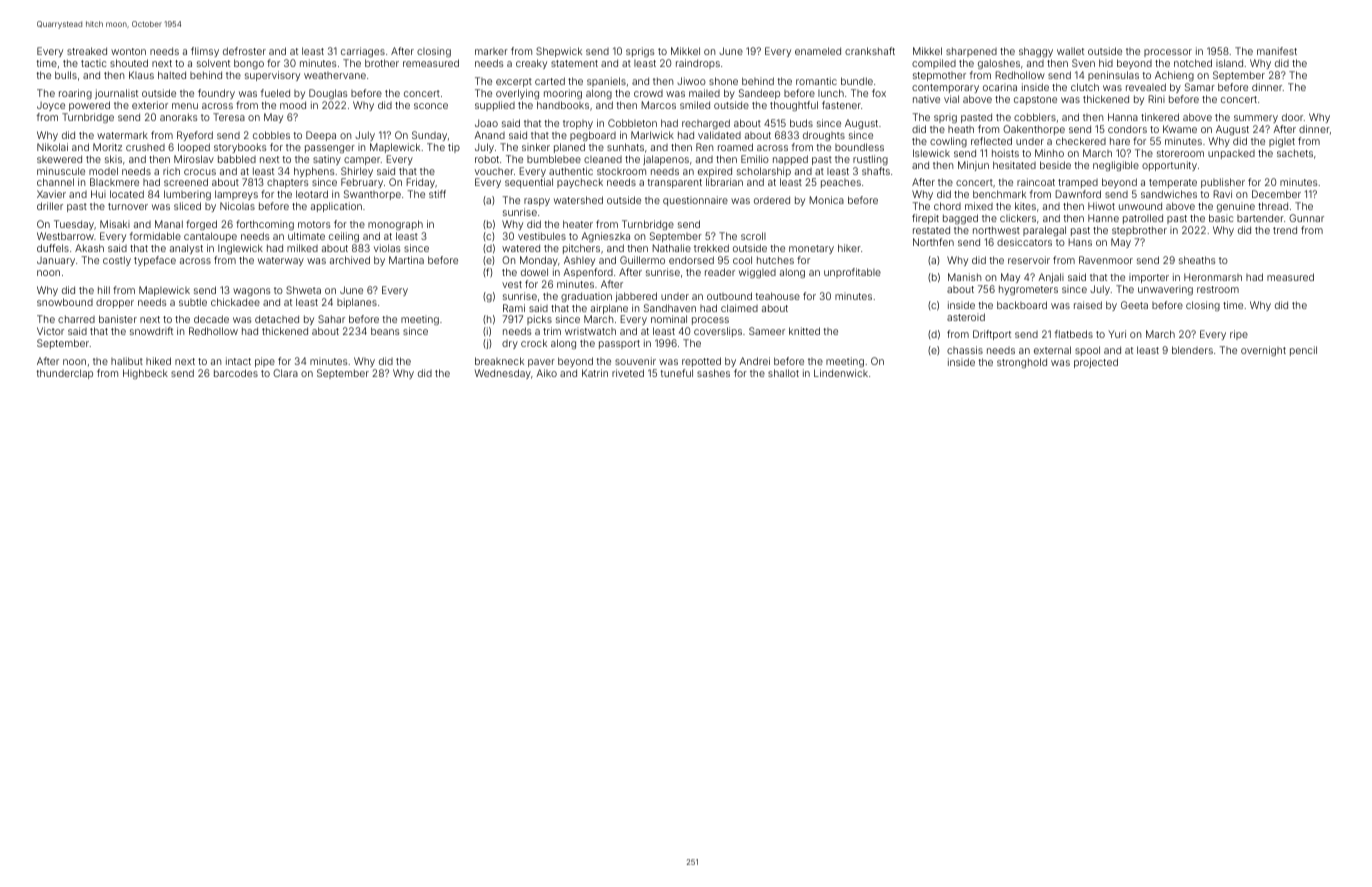 The width and height of the screenshot is (1372, 887). I want to click on wallet, so click(1070, 51).
